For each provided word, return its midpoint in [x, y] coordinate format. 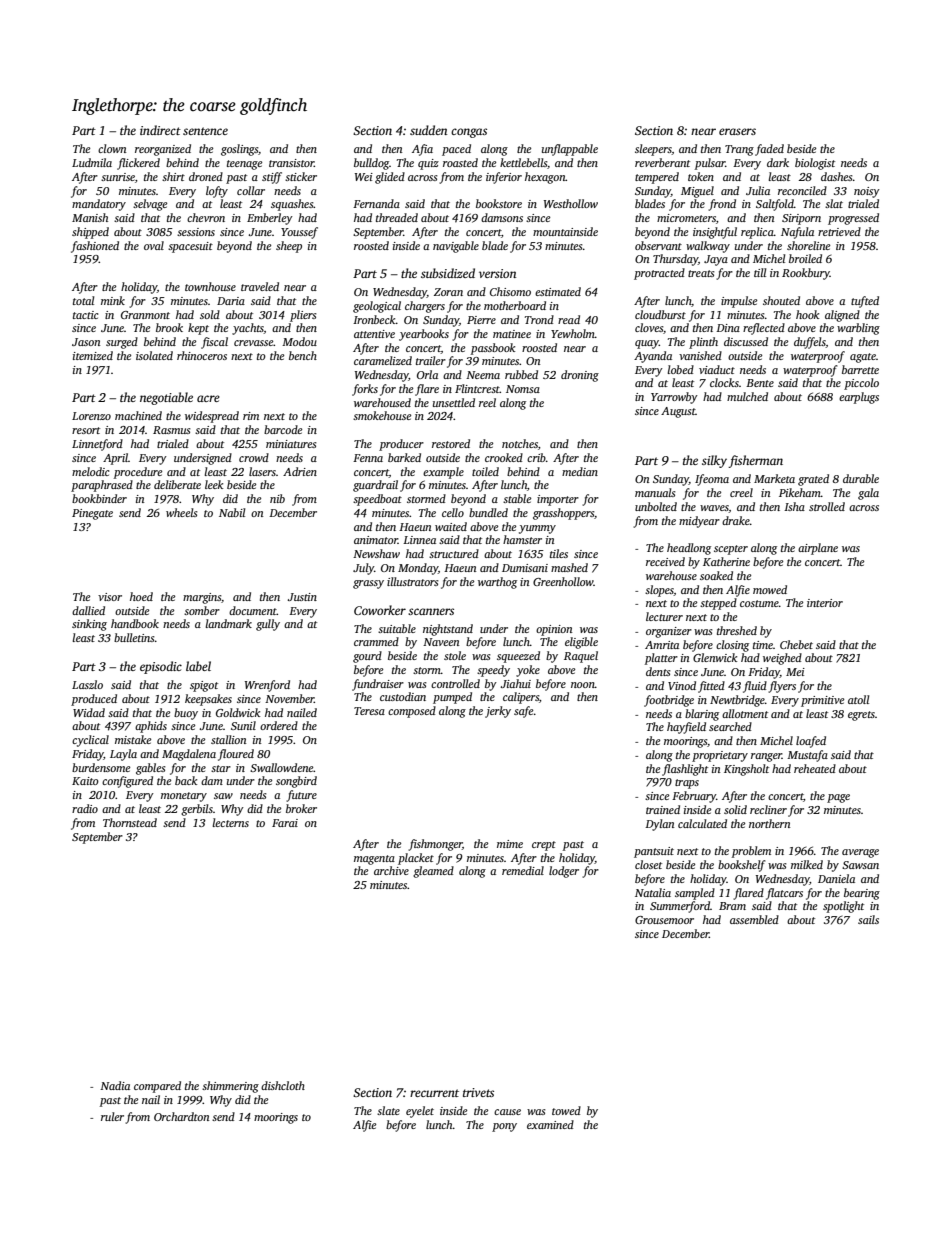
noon [583, 685]
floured [236, 755]
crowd [254, 457]
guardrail [375, 486]
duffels [810, 343]
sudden [428, 130]
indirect [160, 130]
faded [769, 150]
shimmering [230, 1087]
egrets [861, 716]
